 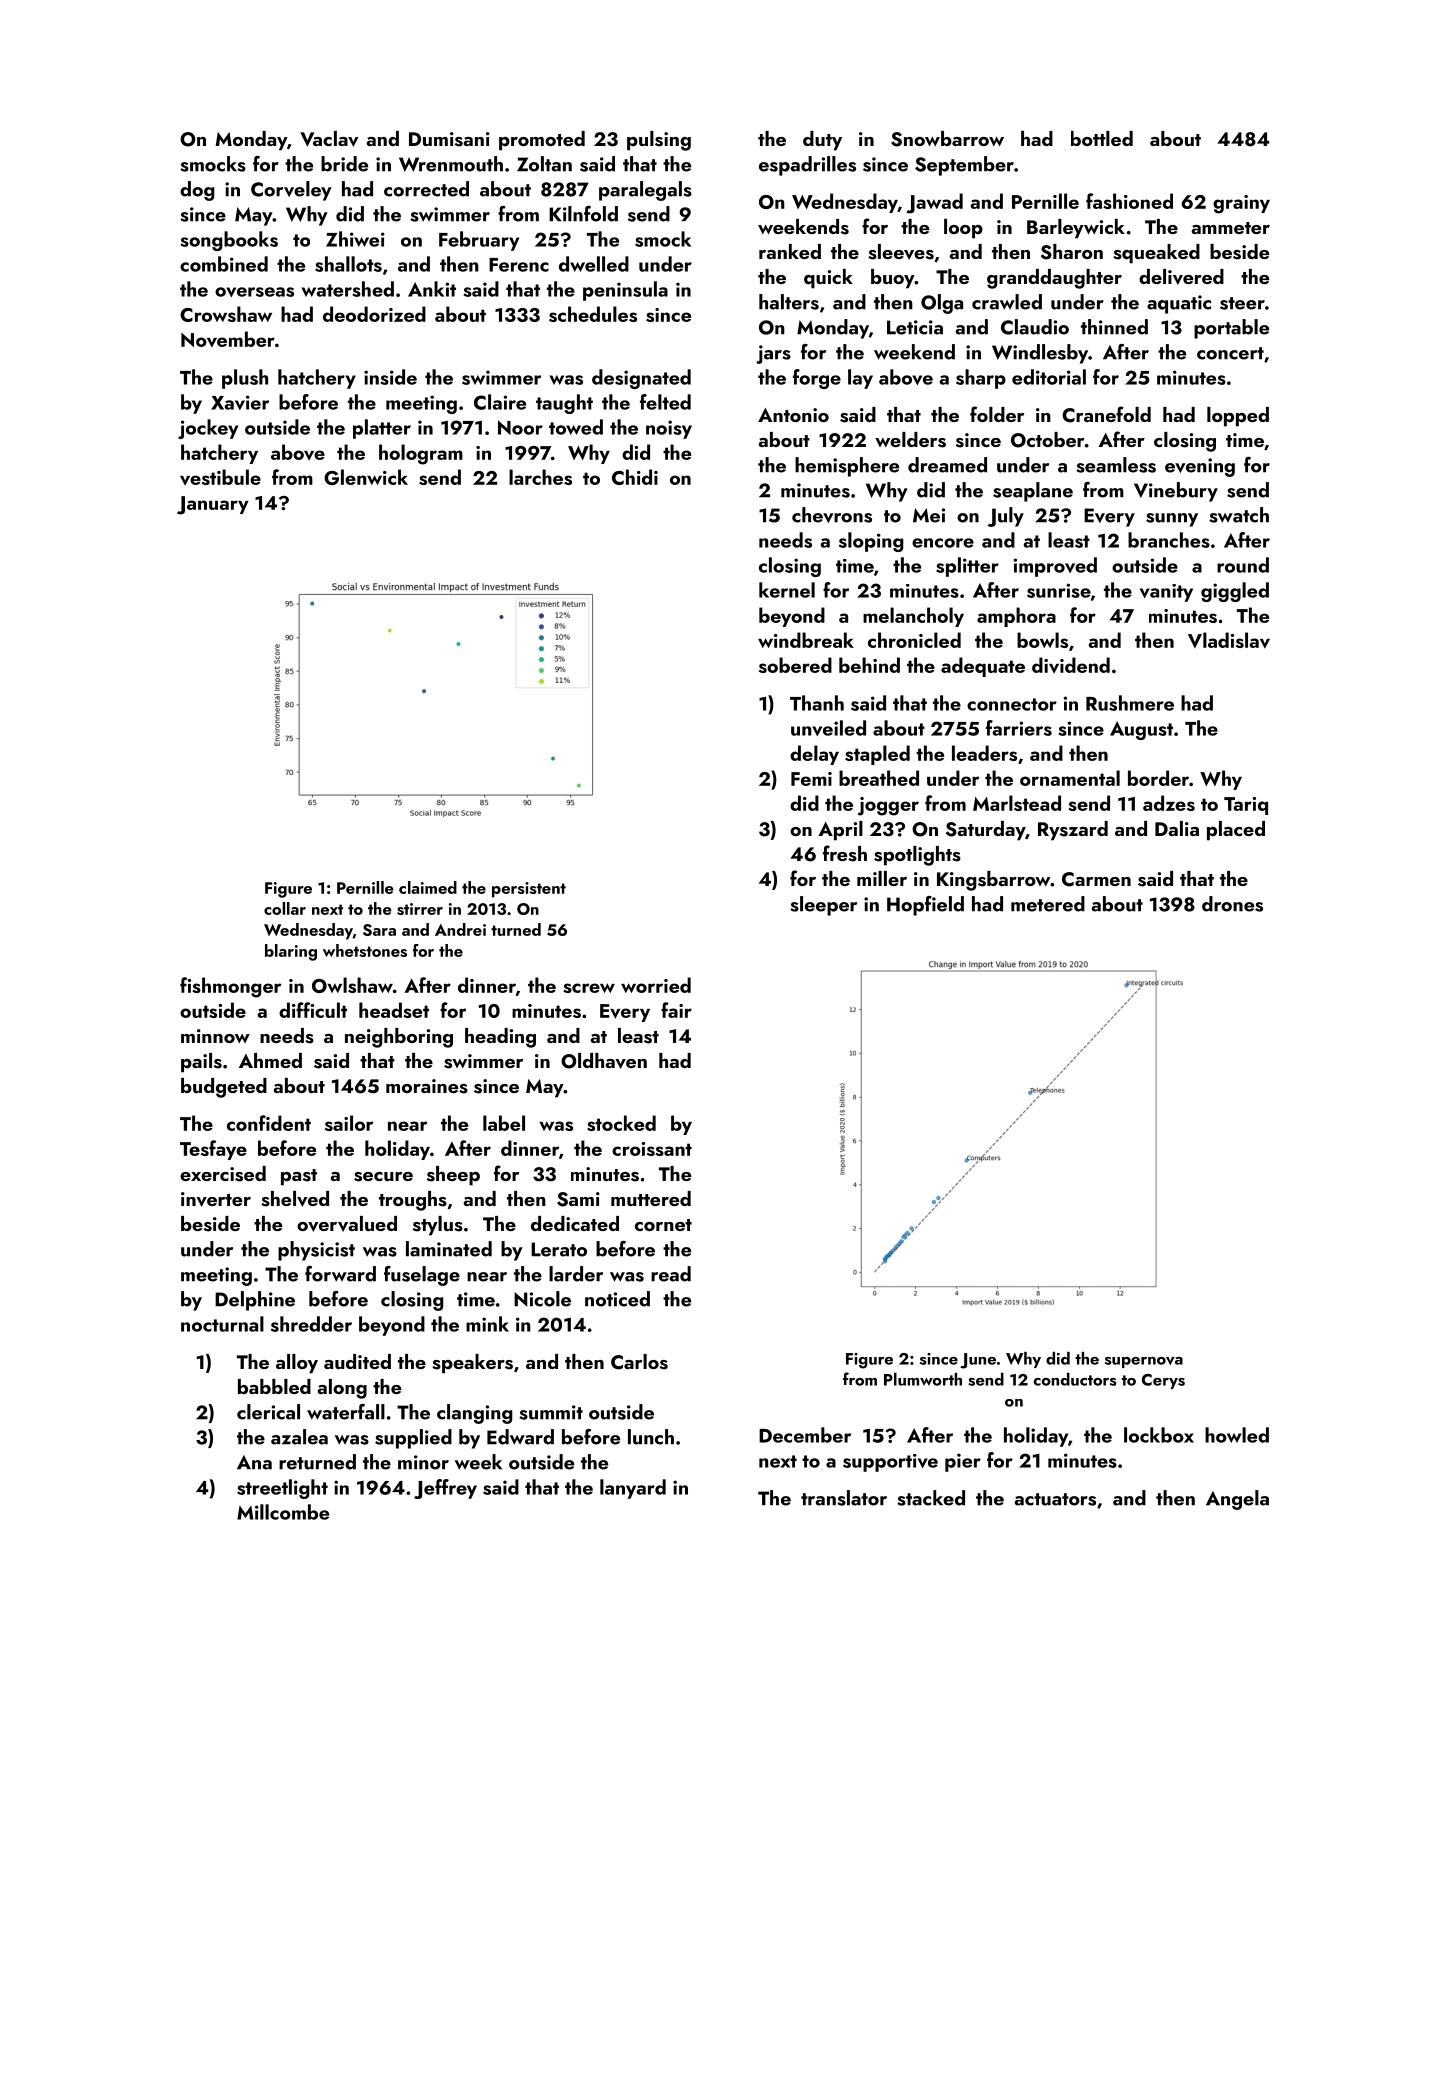 What do you see at coordinates (1144, 1362) in the screenshot?
I see `supernova` at bounding box center [1144, 1362].
